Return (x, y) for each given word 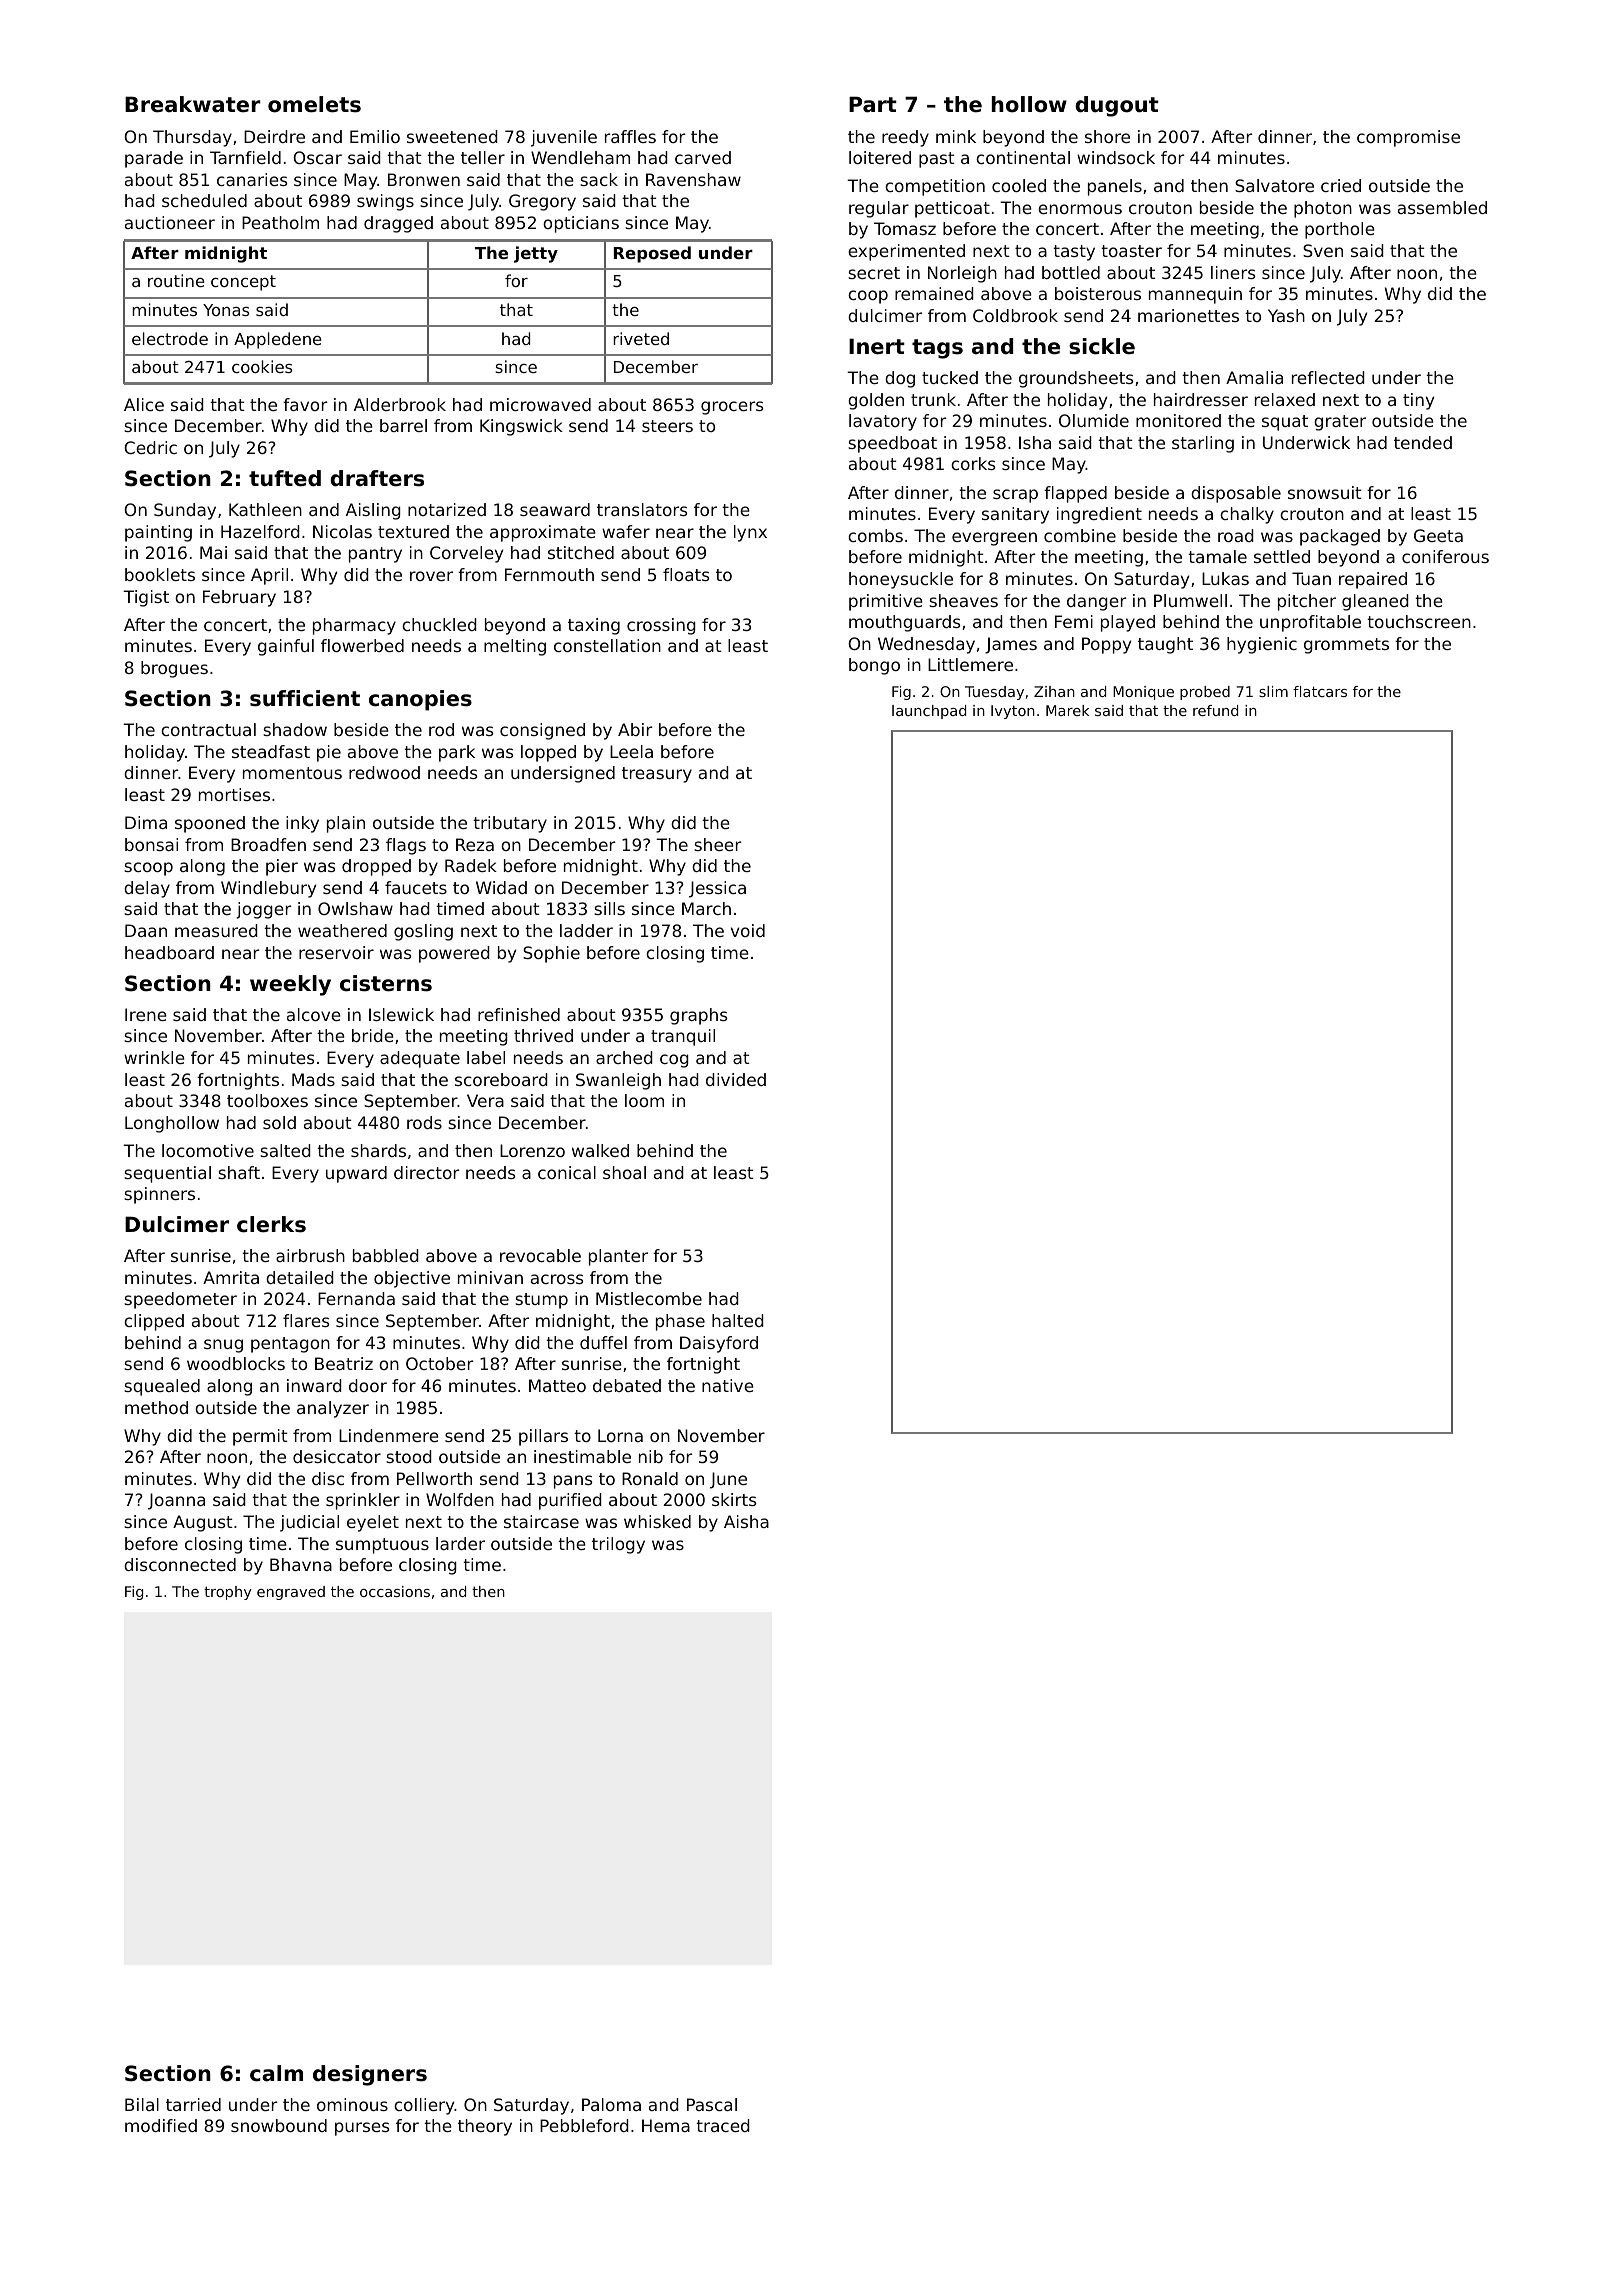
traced (723, 2125)
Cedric (150, 447)
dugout (1117, 106)
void (748, 930)
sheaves (963, 600)
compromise (1408, 138)
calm (276, 2073)
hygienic (1262, 645)
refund (1215, 710)
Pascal (712, 2104)
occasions (395, 1591)
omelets (314, 104)
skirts (734, 1499)
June (728, 1480)
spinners (159, 1195)
